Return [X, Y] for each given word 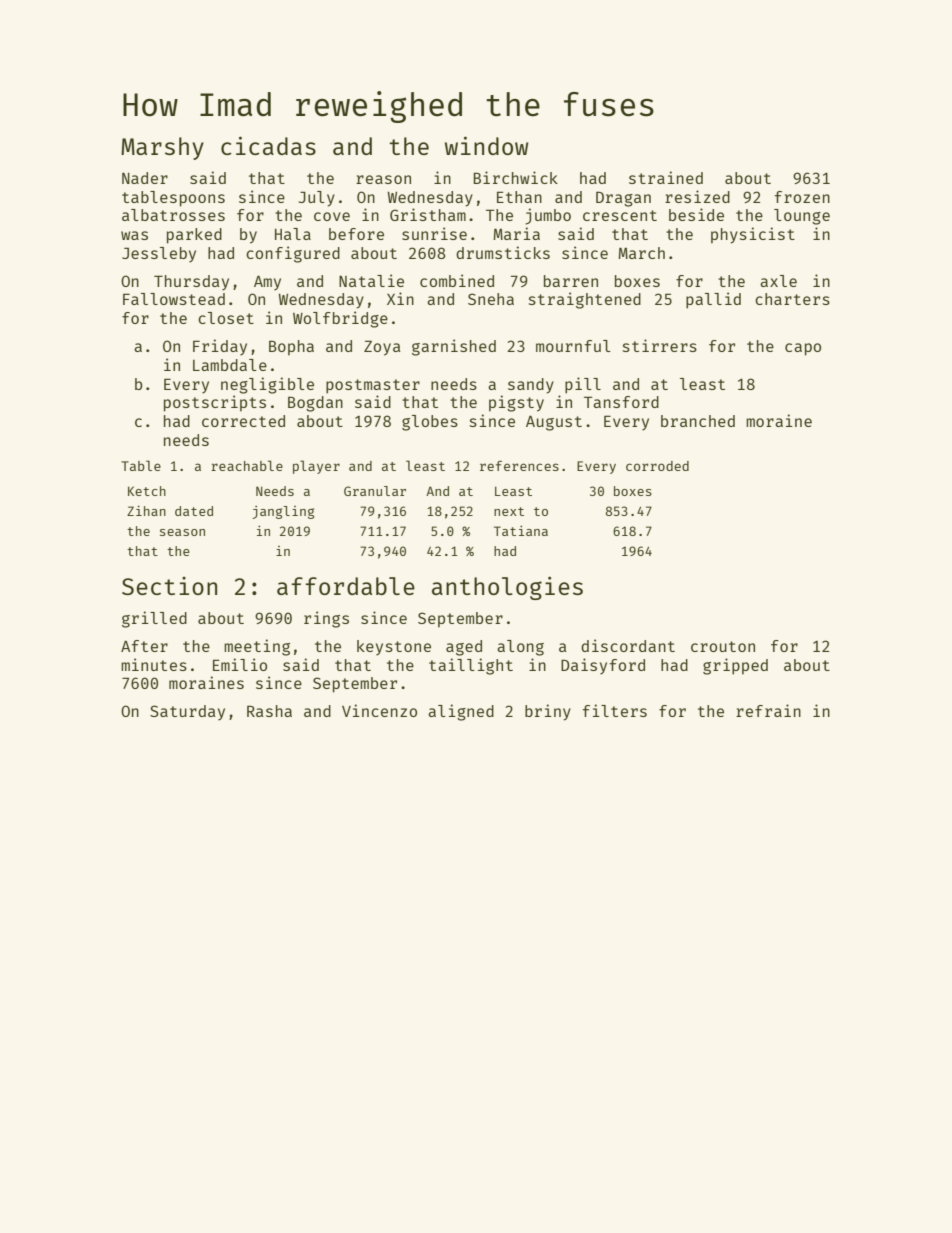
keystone [394, 648]
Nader [145, 178]
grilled [154, 619]
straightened [585, 300]
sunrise [434, 233]
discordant [628, 645]
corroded [657, 466]
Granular [375, 491]
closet [226, 318]
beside [696, 214]
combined [457, 280]
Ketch [147, 491]
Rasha [269, 711]
